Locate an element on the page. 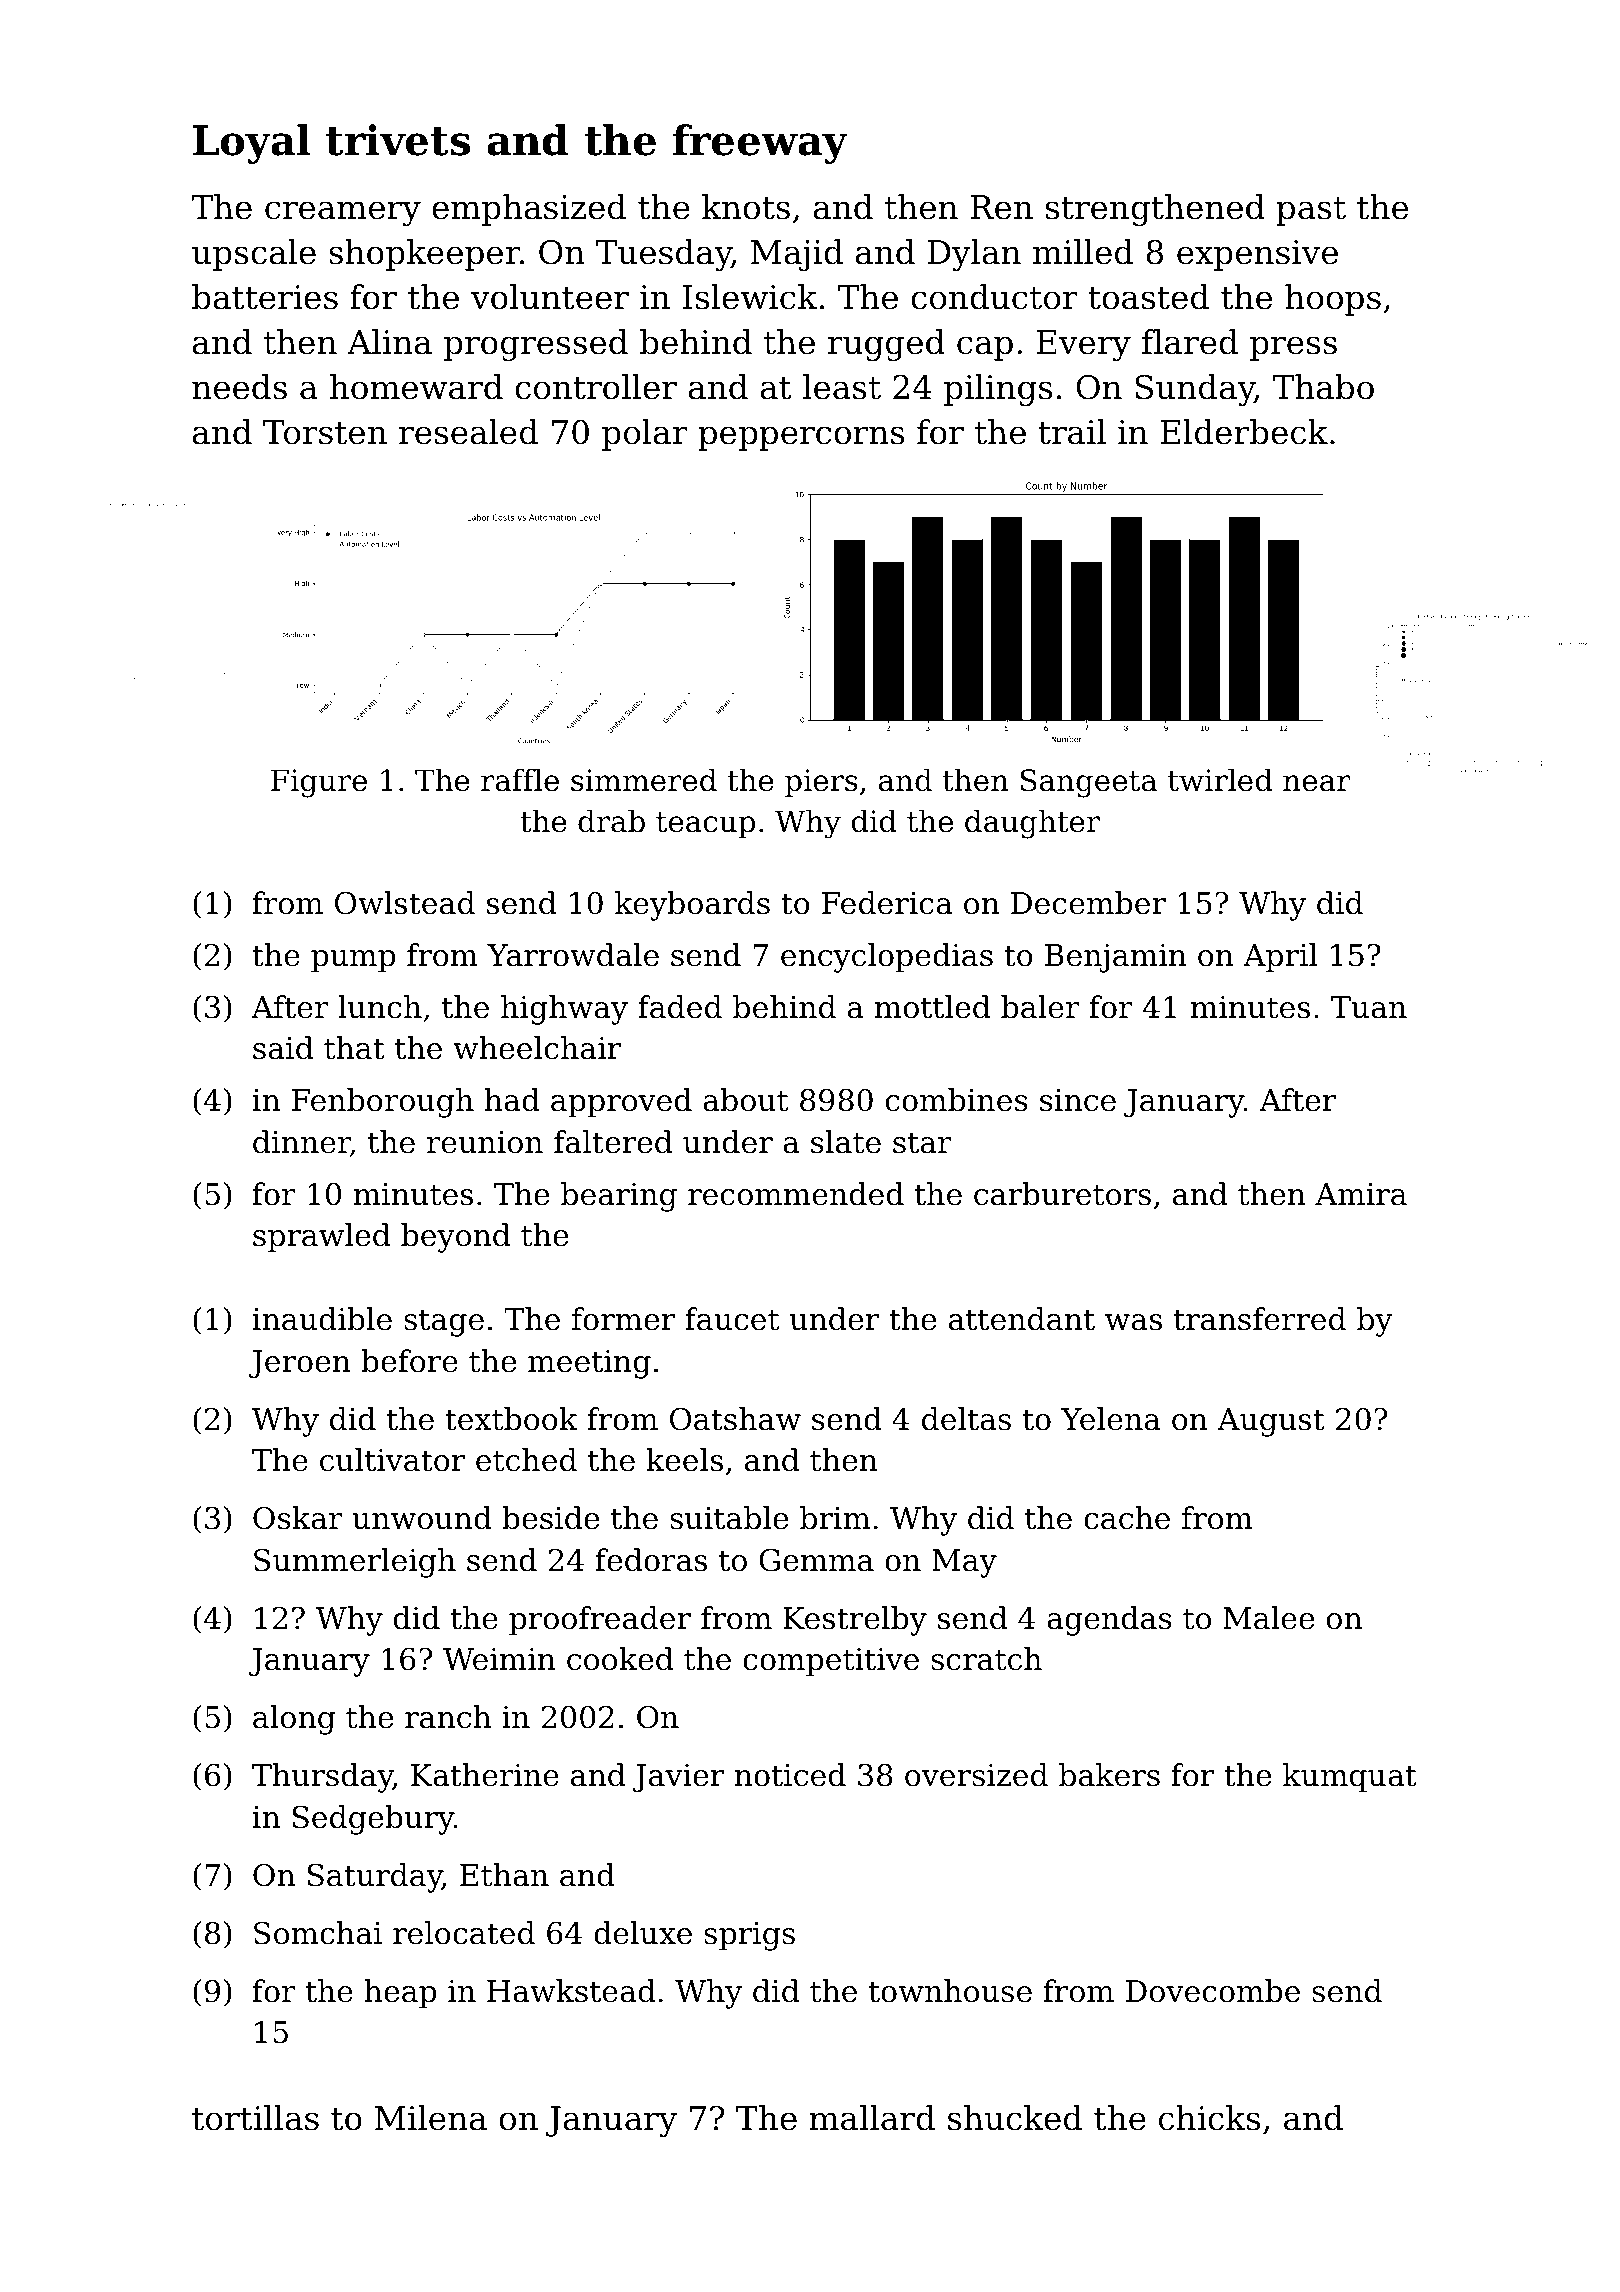 This document has width=1620, height=2292. near is located at coordinates (1317, 783).
